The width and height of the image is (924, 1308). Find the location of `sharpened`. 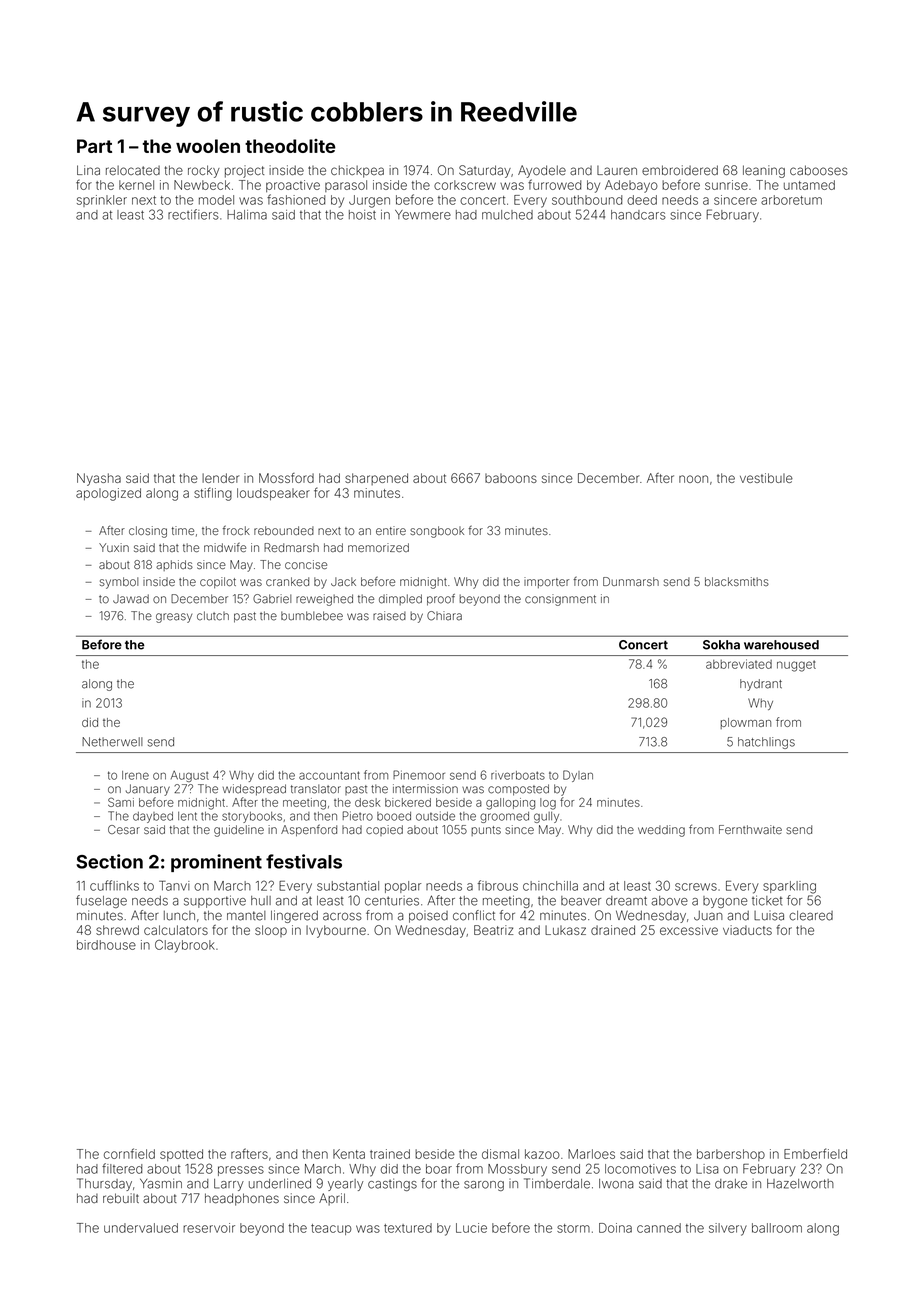

sharpened is located at coordinates (376, 479).
